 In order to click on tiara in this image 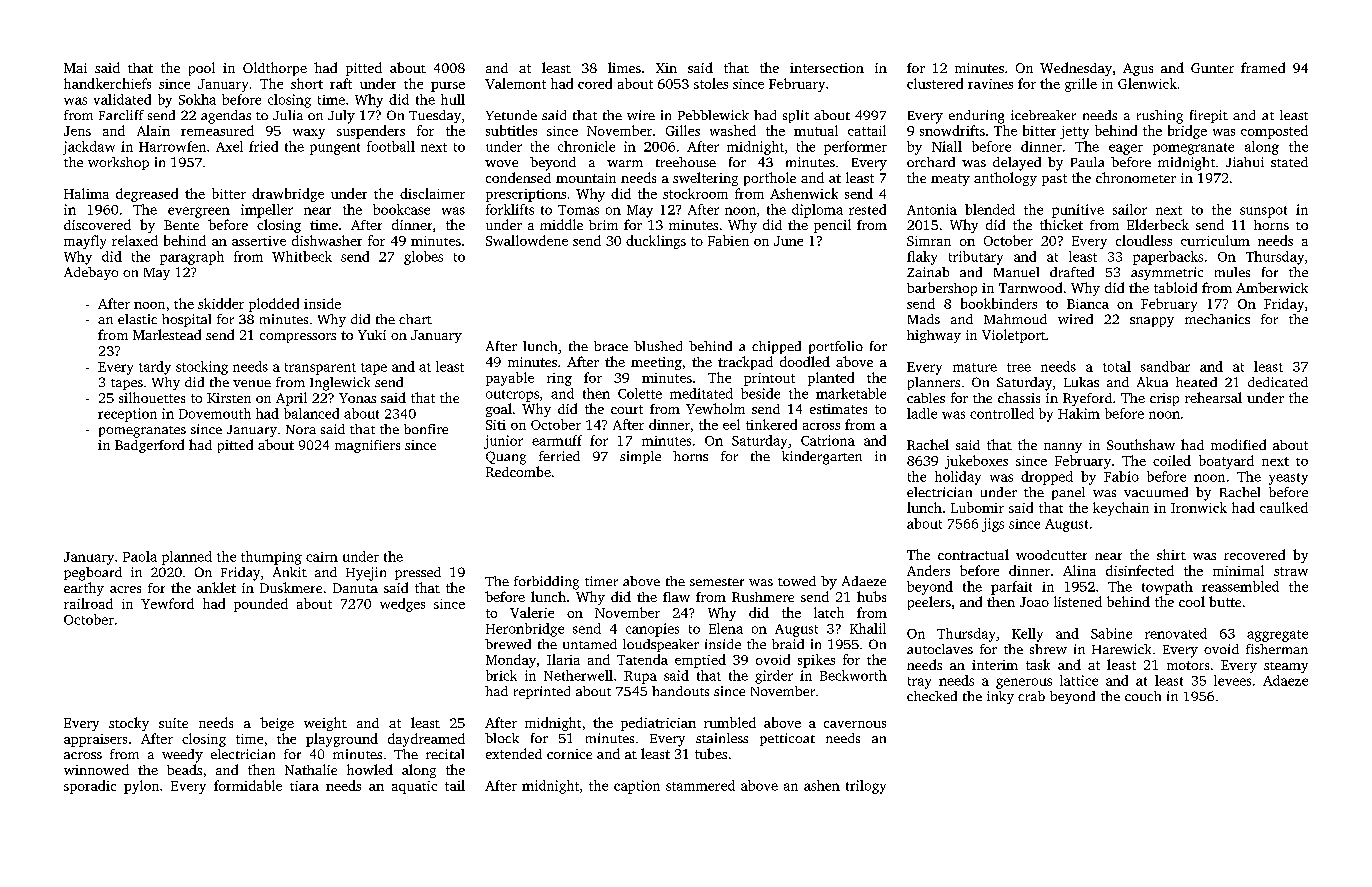, I will do `click(304, 786)`.
